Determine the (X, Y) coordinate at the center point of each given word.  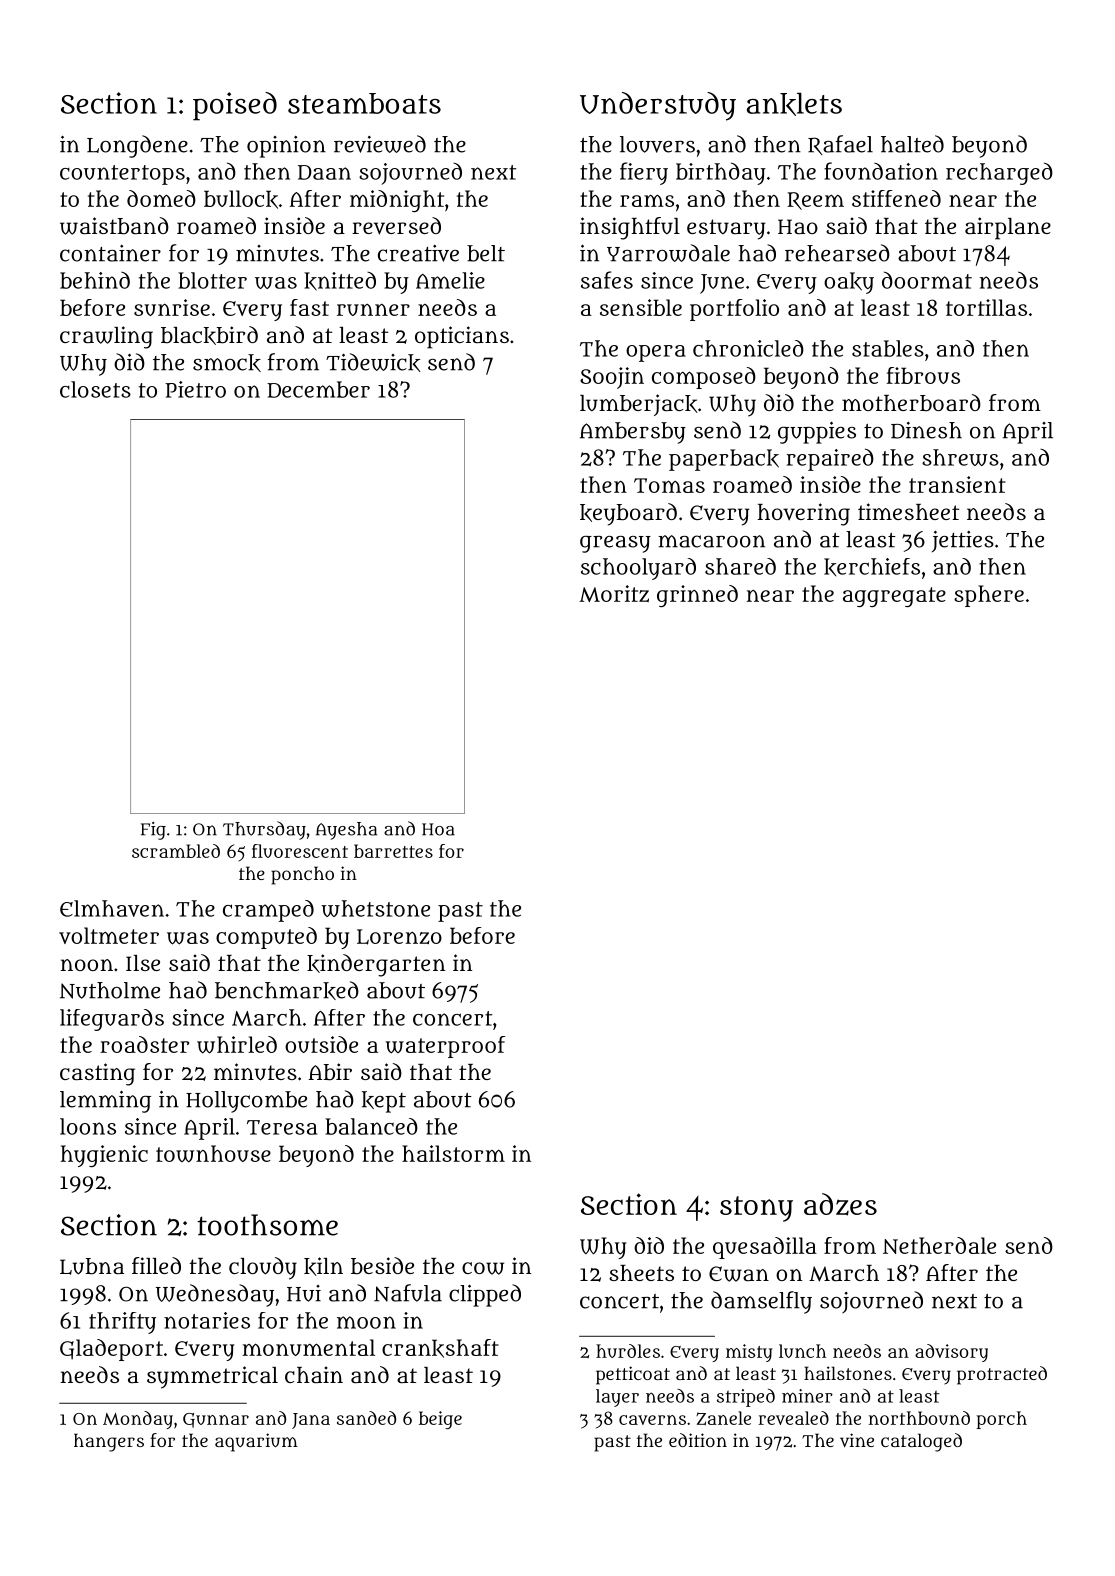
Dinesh (926, 430)
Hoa (438, 829)
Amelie (450, 280)
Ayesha (346, 831)
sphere (989, 596)
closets (95, 389)
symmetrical (212, 1377)
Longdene (137, 146)
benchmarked (287, 990)
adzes (840, 1204)
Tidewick (373, 362)
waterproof (446, 1047)
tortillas (986, 307)
